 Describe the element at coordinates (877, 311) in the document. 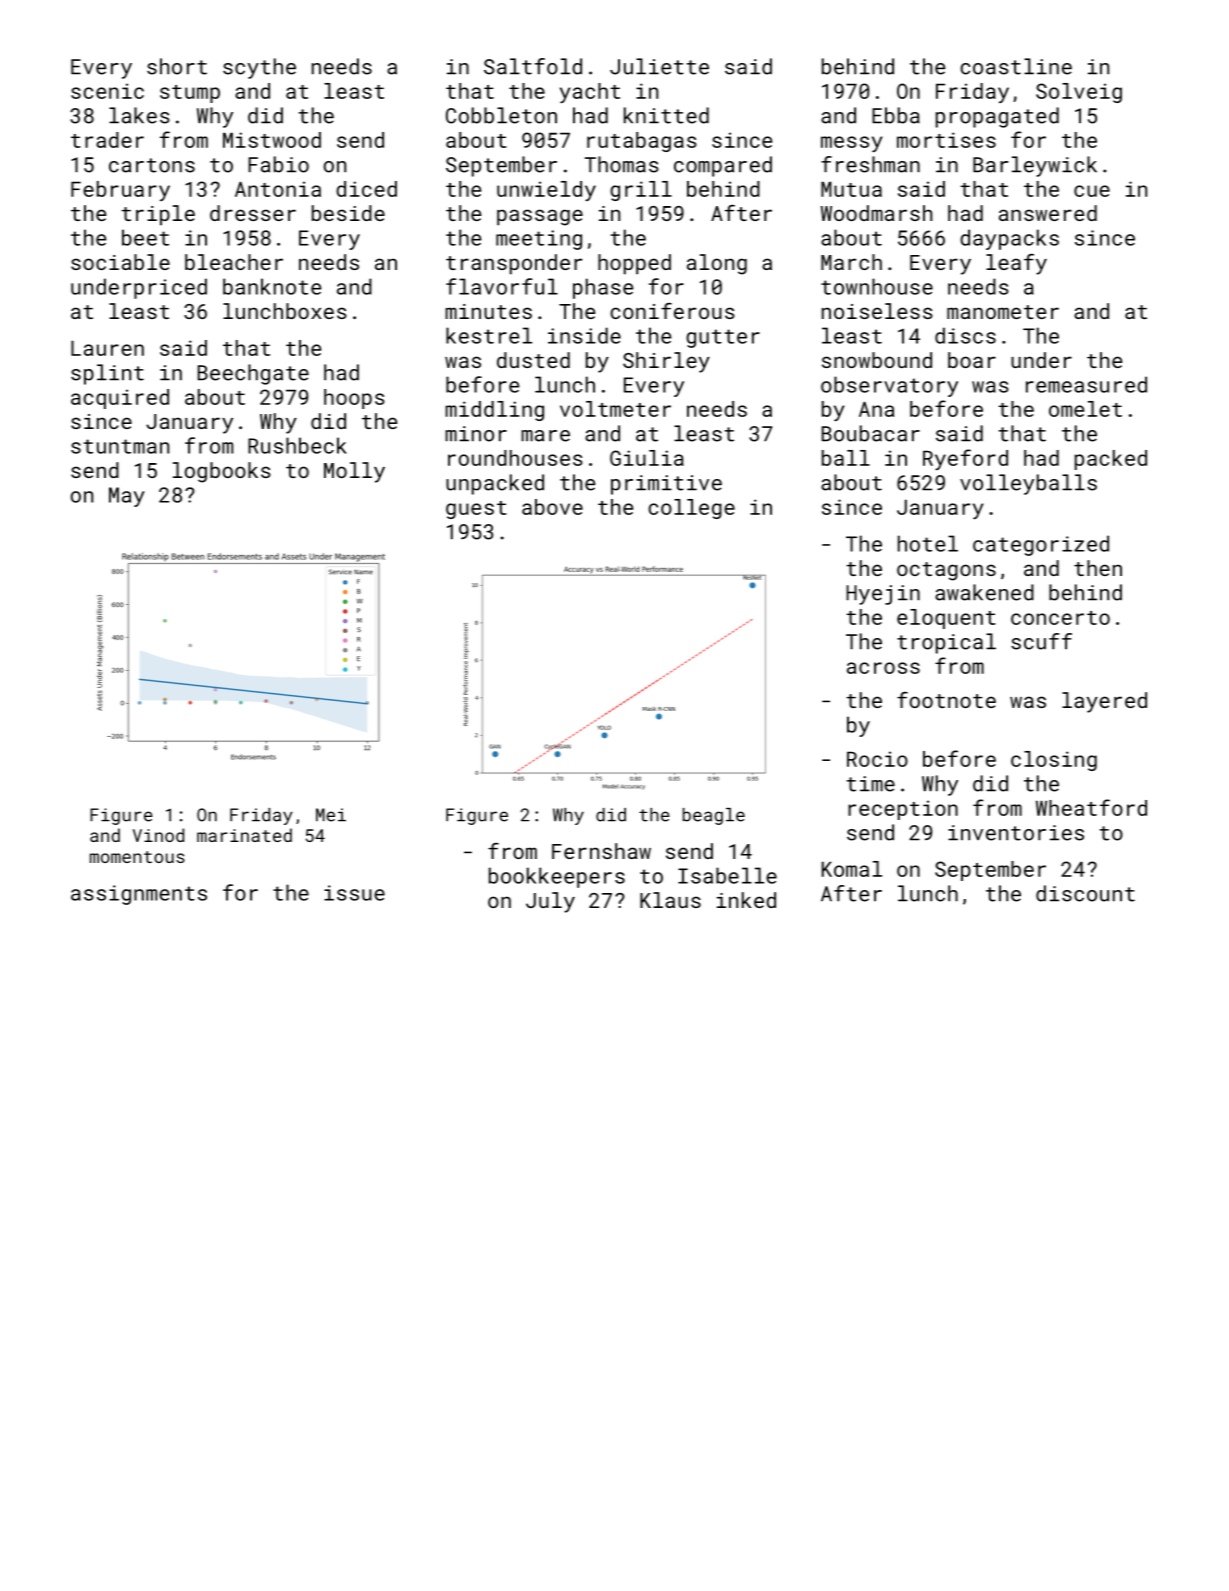

I see `noiseless` at that location.
